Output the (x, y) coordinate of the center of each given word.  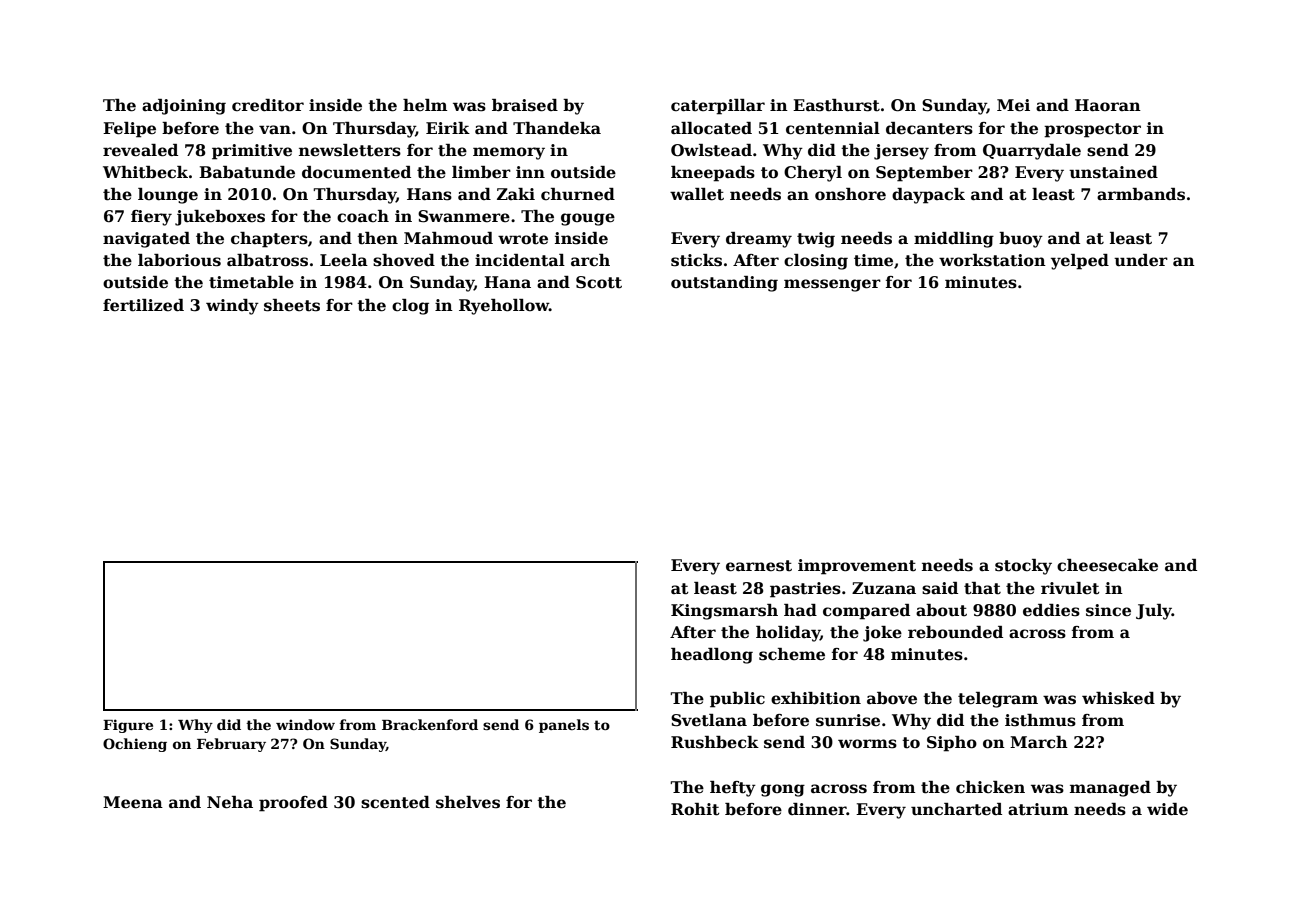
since (1108, 610)
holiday (788, 634)
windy (232, 307)
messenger (832, 285)
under (1141, 260)
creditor (268, 105)
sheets (292, 305)
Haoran (1108, 105)
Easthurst (836, 105)
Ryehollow (504, 307)
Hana (507, 282)
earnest (759, 566)
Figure (128, 726)
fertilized (143, 305)
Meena (133, 802)
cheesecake (1107, 565)
